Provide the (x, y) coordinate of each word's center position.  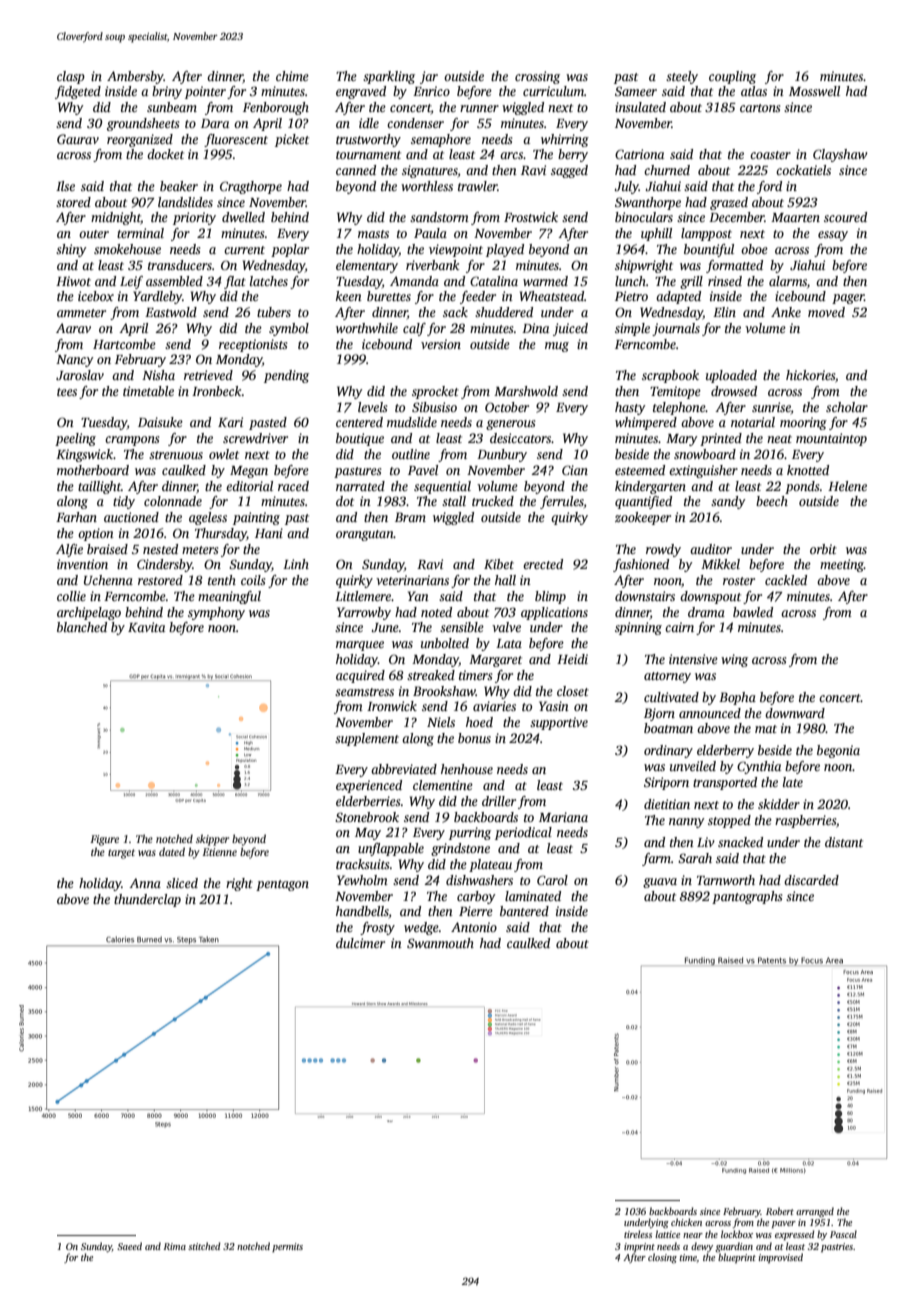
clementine (443, 785)
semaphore (441, 140)
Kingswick (84, 455)
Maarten (795, 217)
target (121, 854)
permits (287, 1247)
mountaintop (831, 439)
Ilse (65, 186)
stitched (204, 1246)
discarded (811, 880)
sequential (442, 487)
